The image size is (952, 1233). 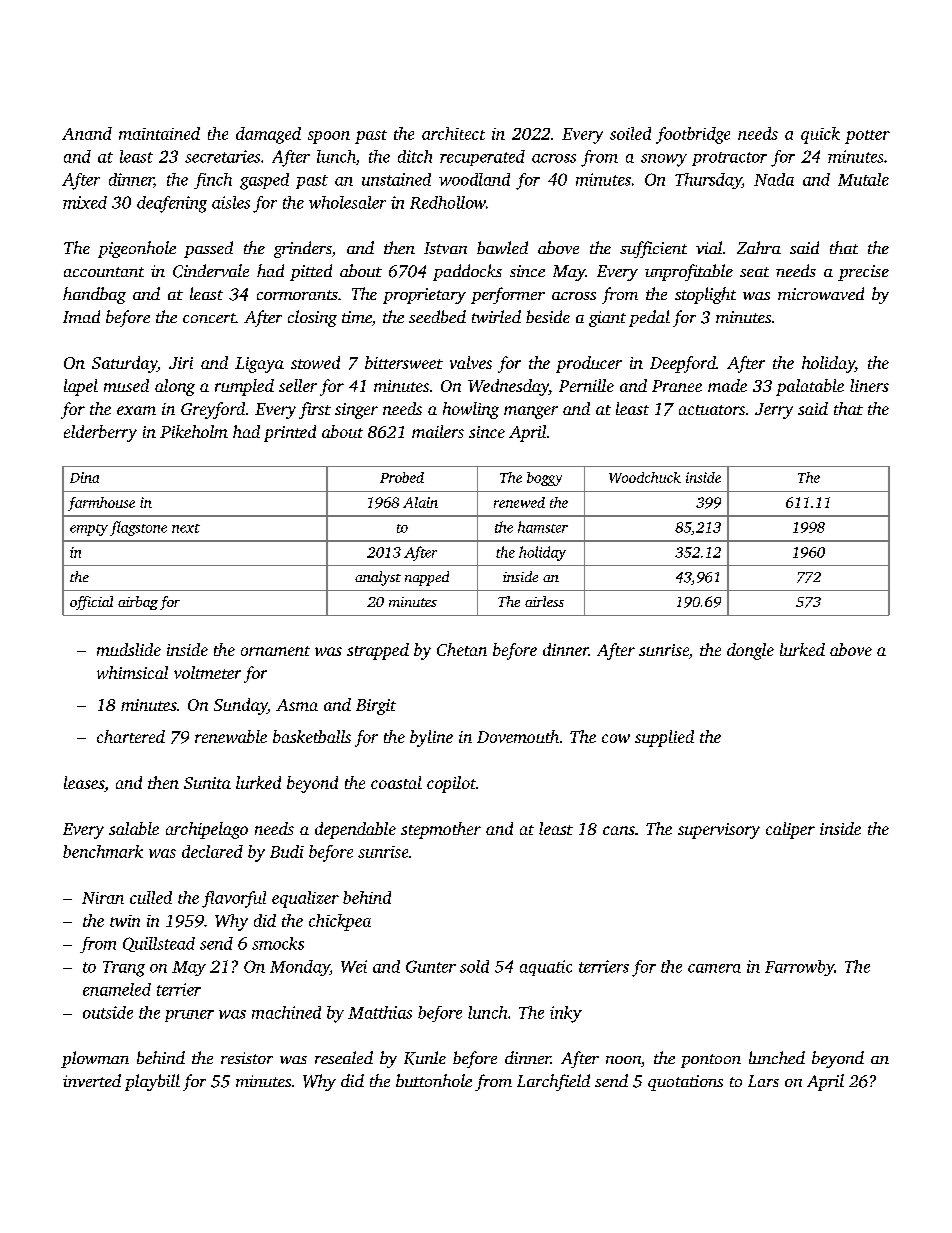 I want to click on damaged, so click(x=268, y=135).
